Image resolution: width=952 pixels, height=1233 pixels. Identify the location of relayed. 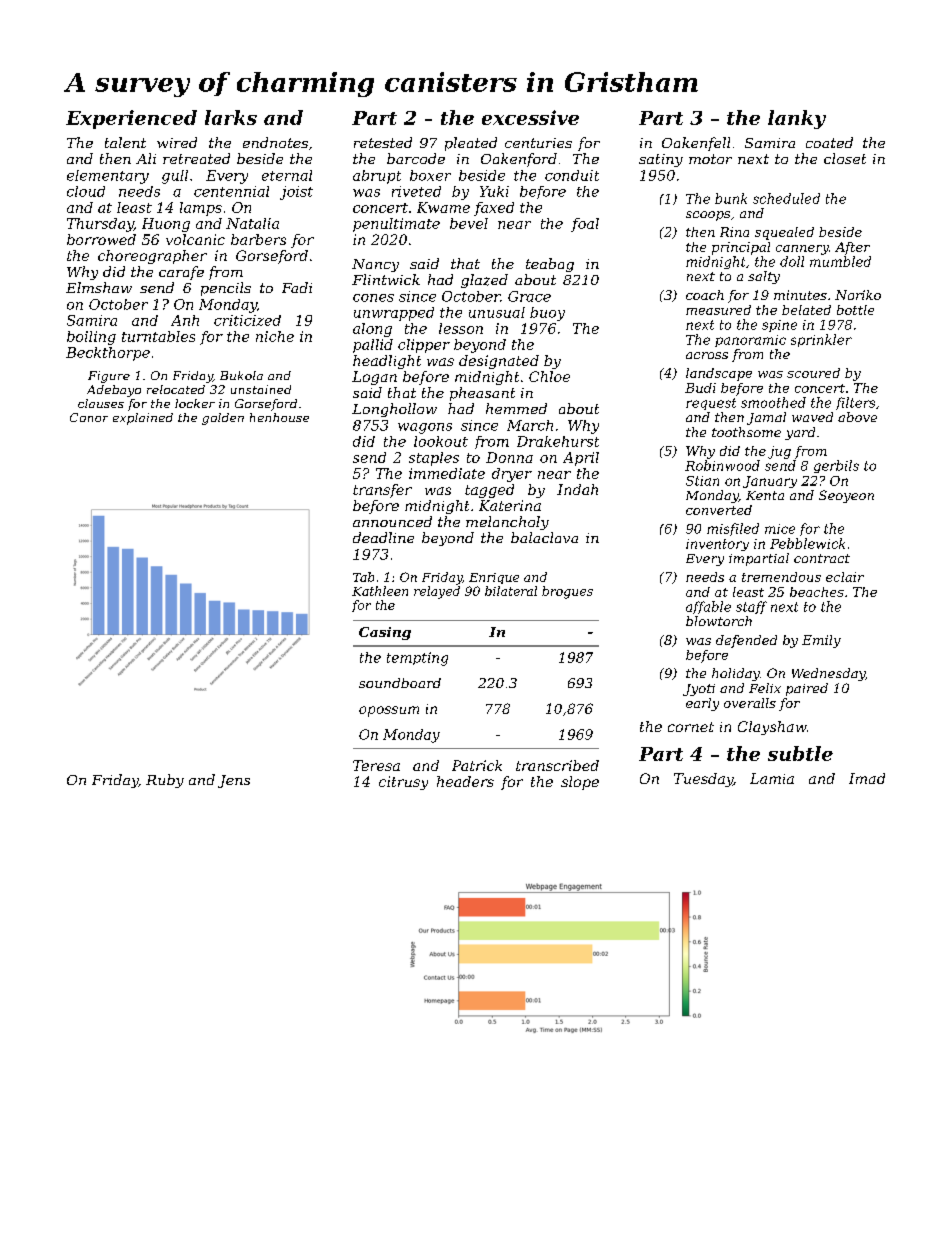
(437, 592).
